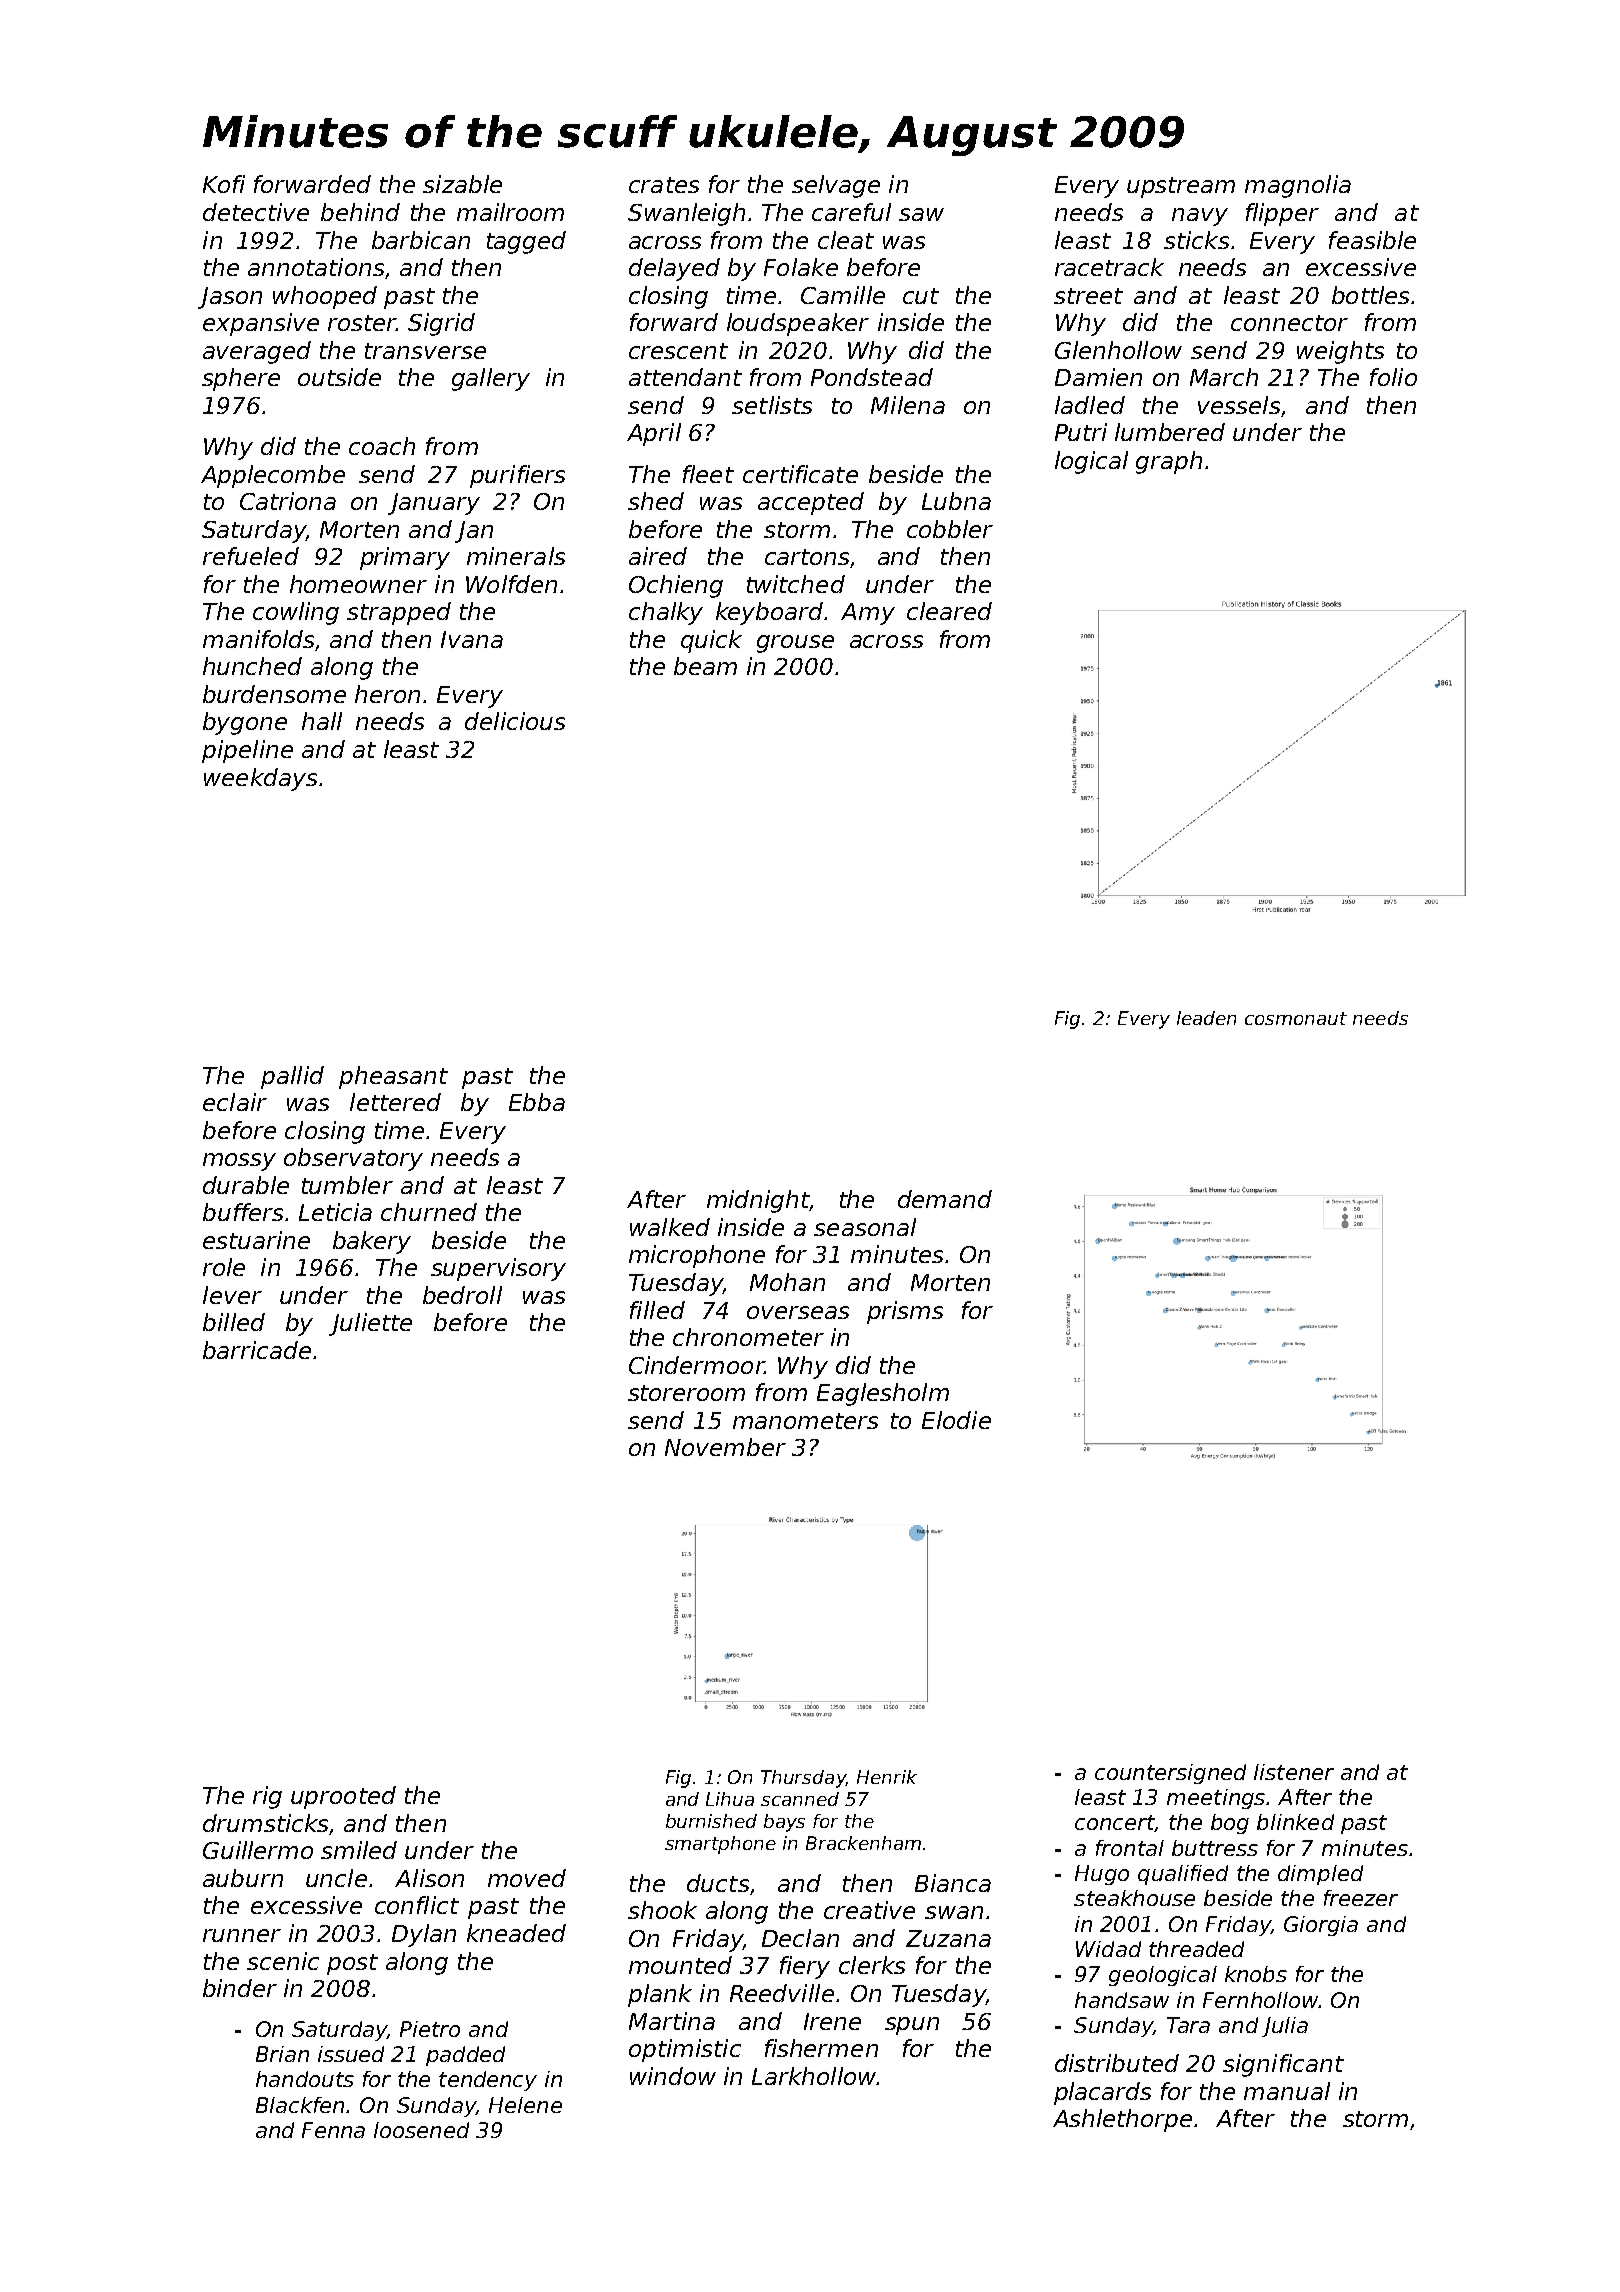 The height and width of the screenshot is (2292, 1620). Describe the element at coordinates (224, 184) in the screenshot. I see `Kofi` at that location.
